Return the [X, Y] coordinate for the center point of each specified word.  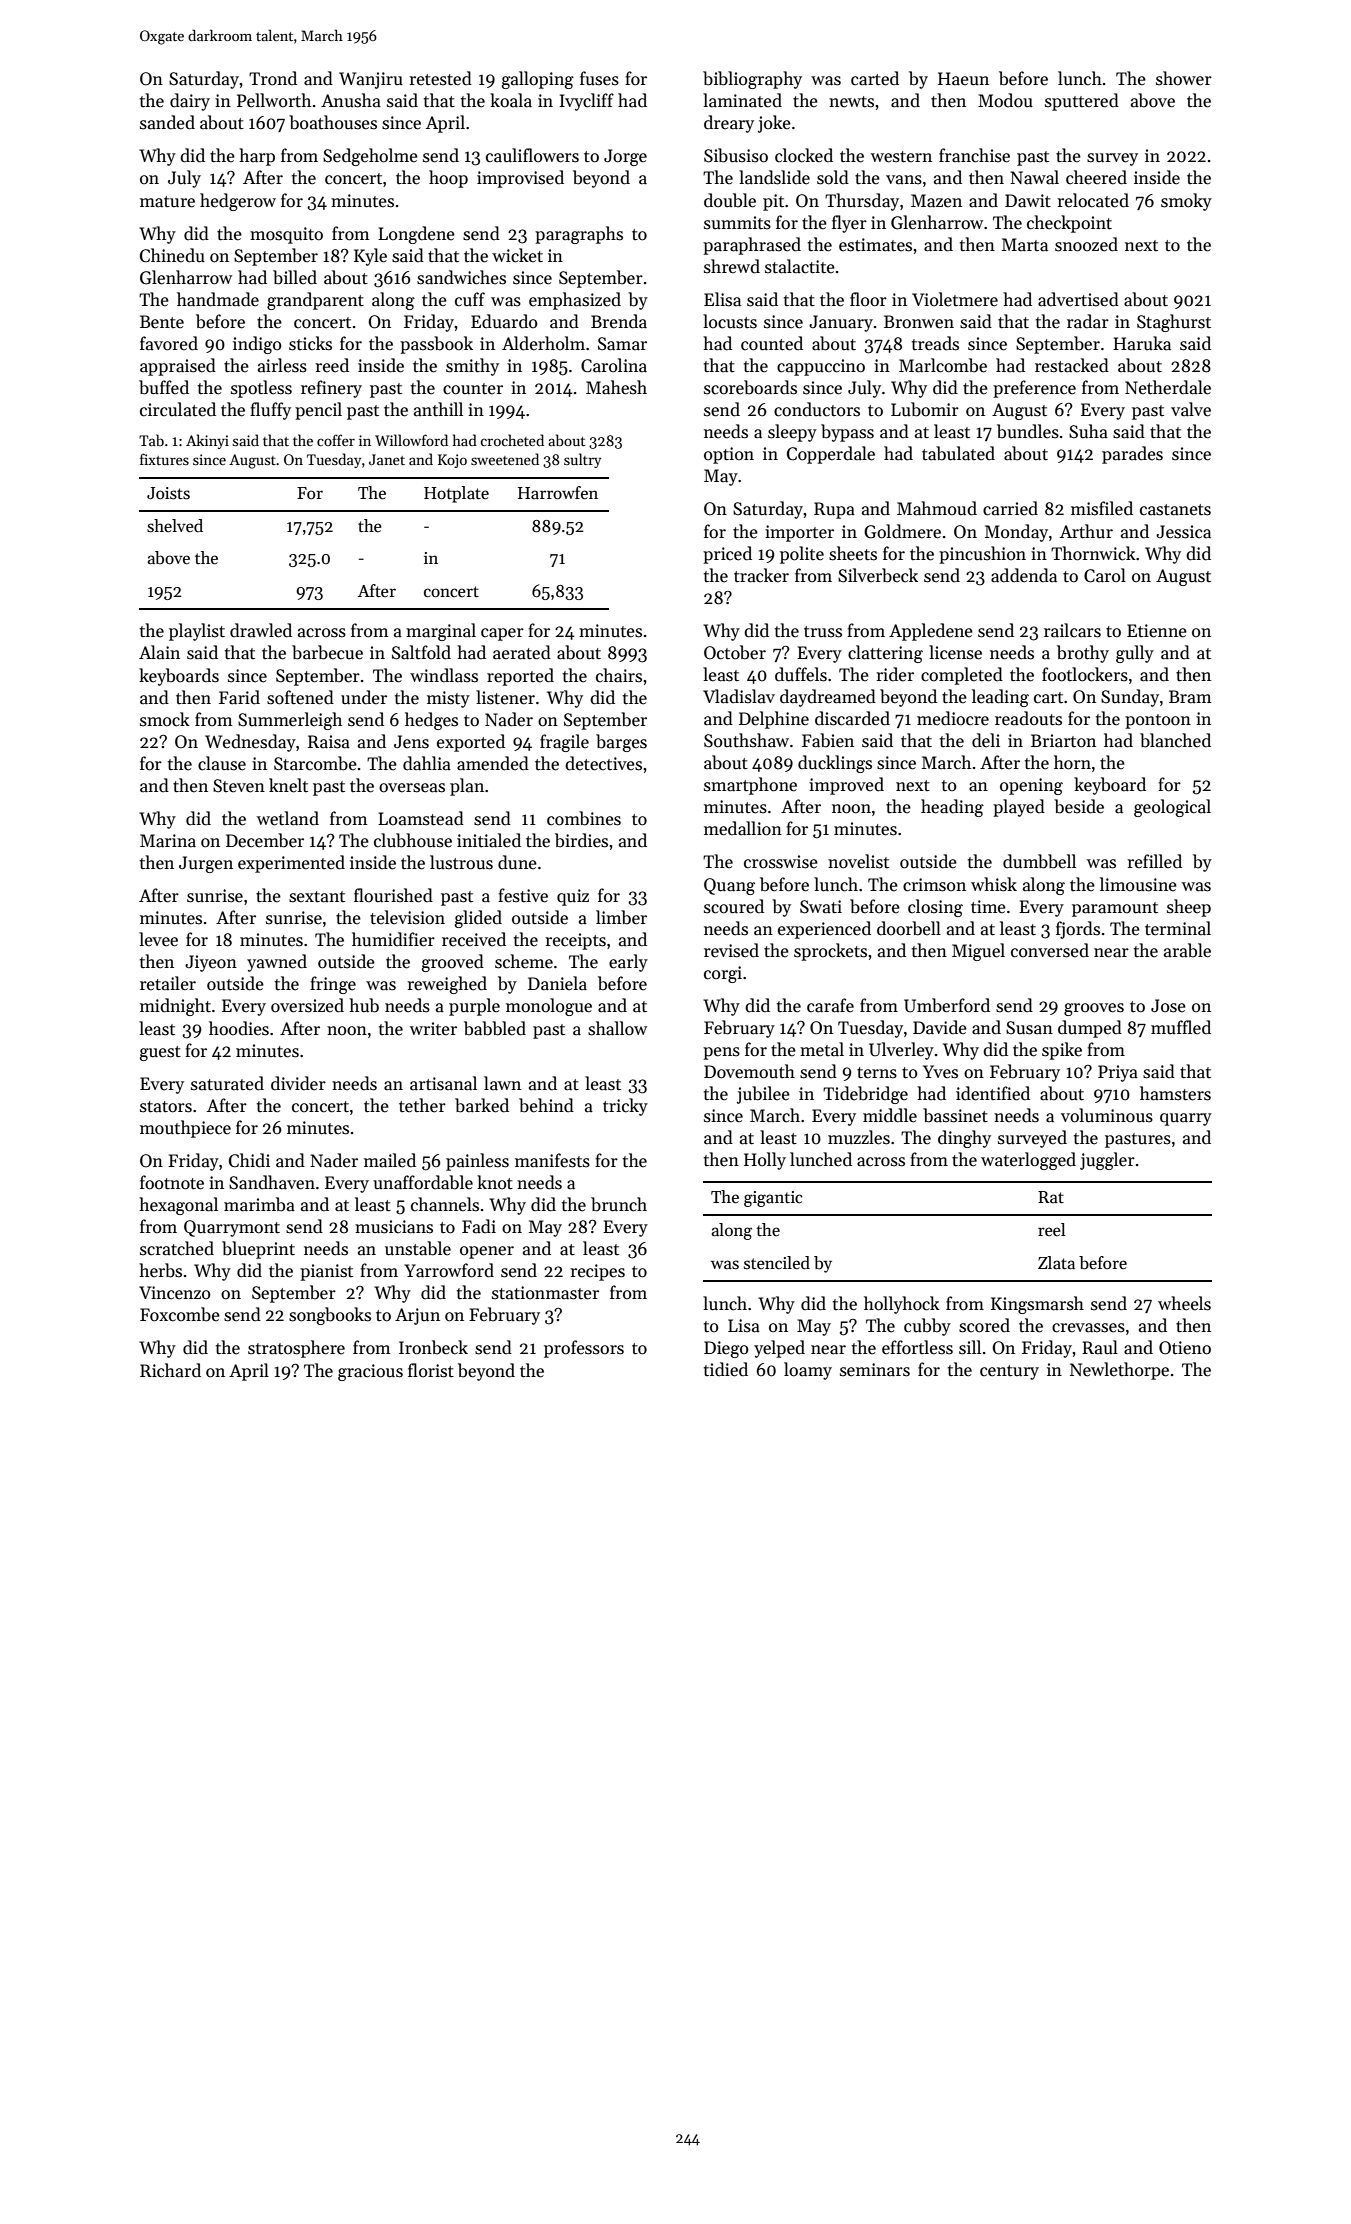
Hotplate [456, 494]
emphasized [575, 301]
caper [502, 634]
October [735, 652]
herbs [160, 1270]
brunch [619, 1204]
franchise [974, 155]
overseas [412, 788]
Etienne [1157, 631]
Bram [1190, 697]
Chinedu [172, 255]
